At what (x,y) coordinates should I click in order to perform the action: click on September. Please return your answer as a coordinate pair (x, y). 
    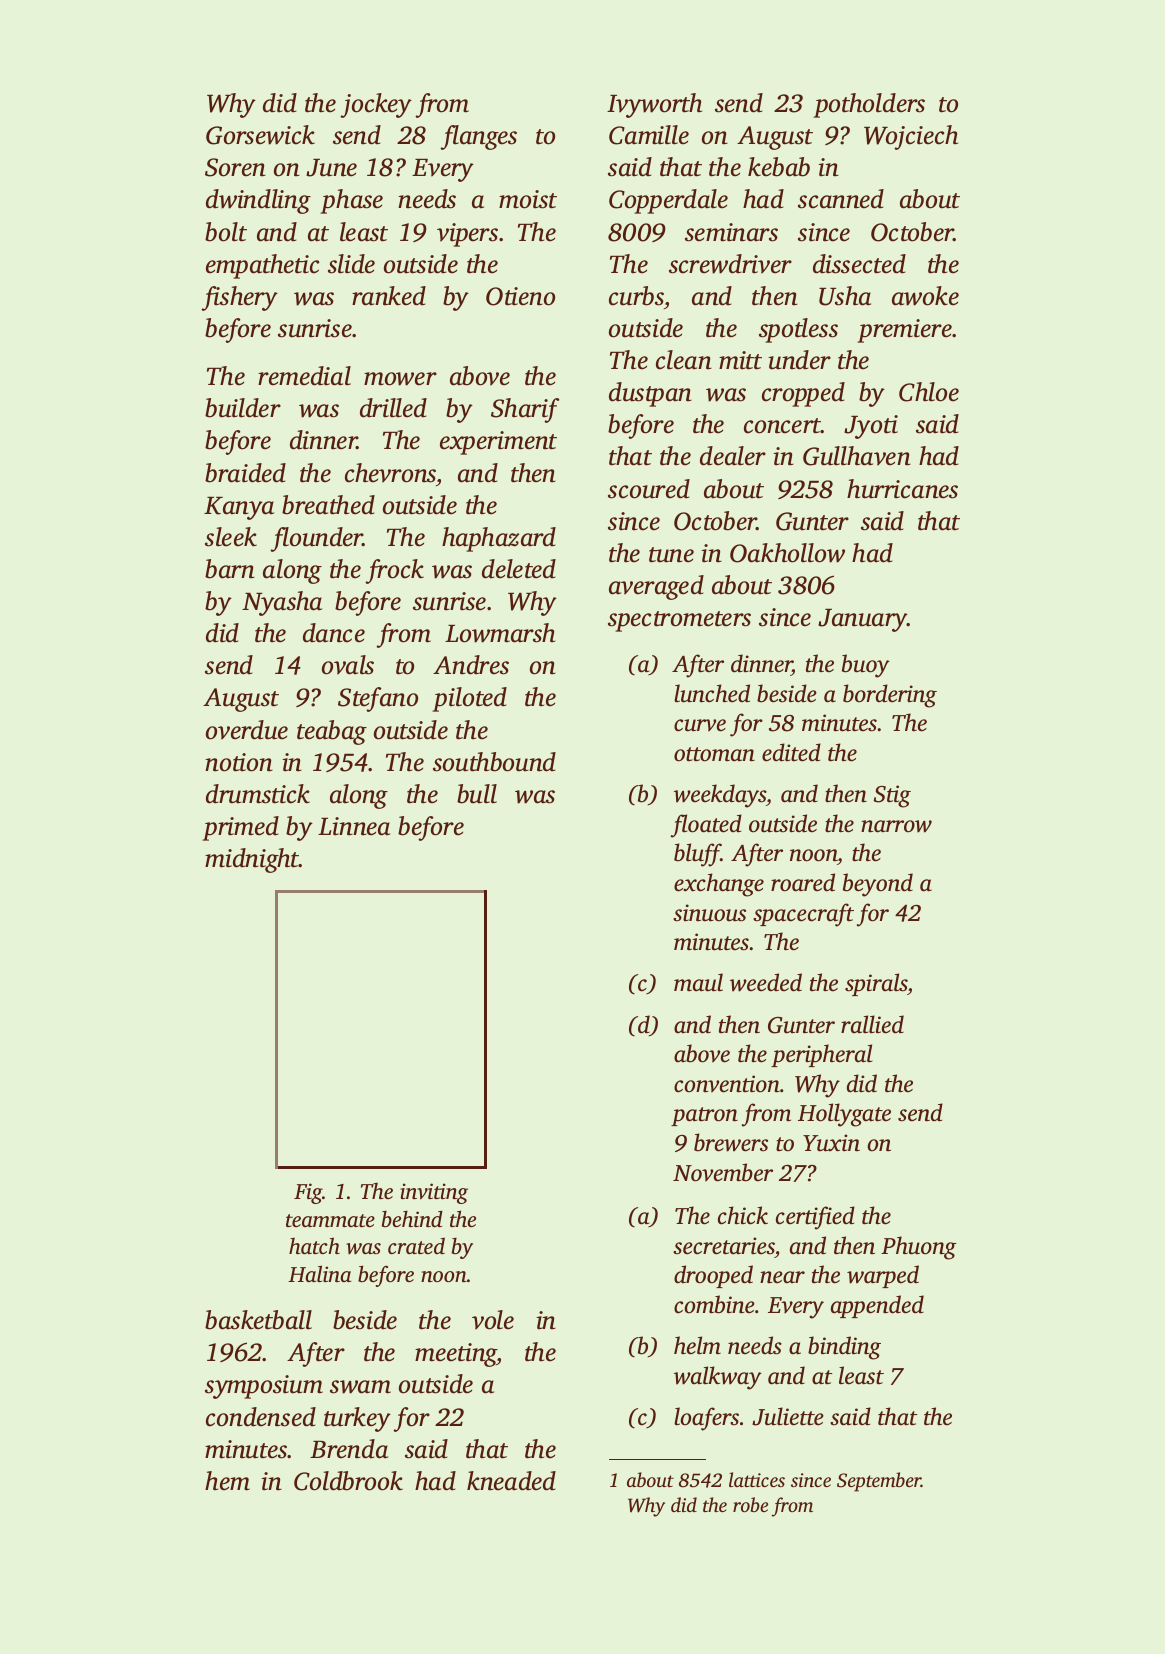
    Looking at the image, I should click on (879, 1482).
